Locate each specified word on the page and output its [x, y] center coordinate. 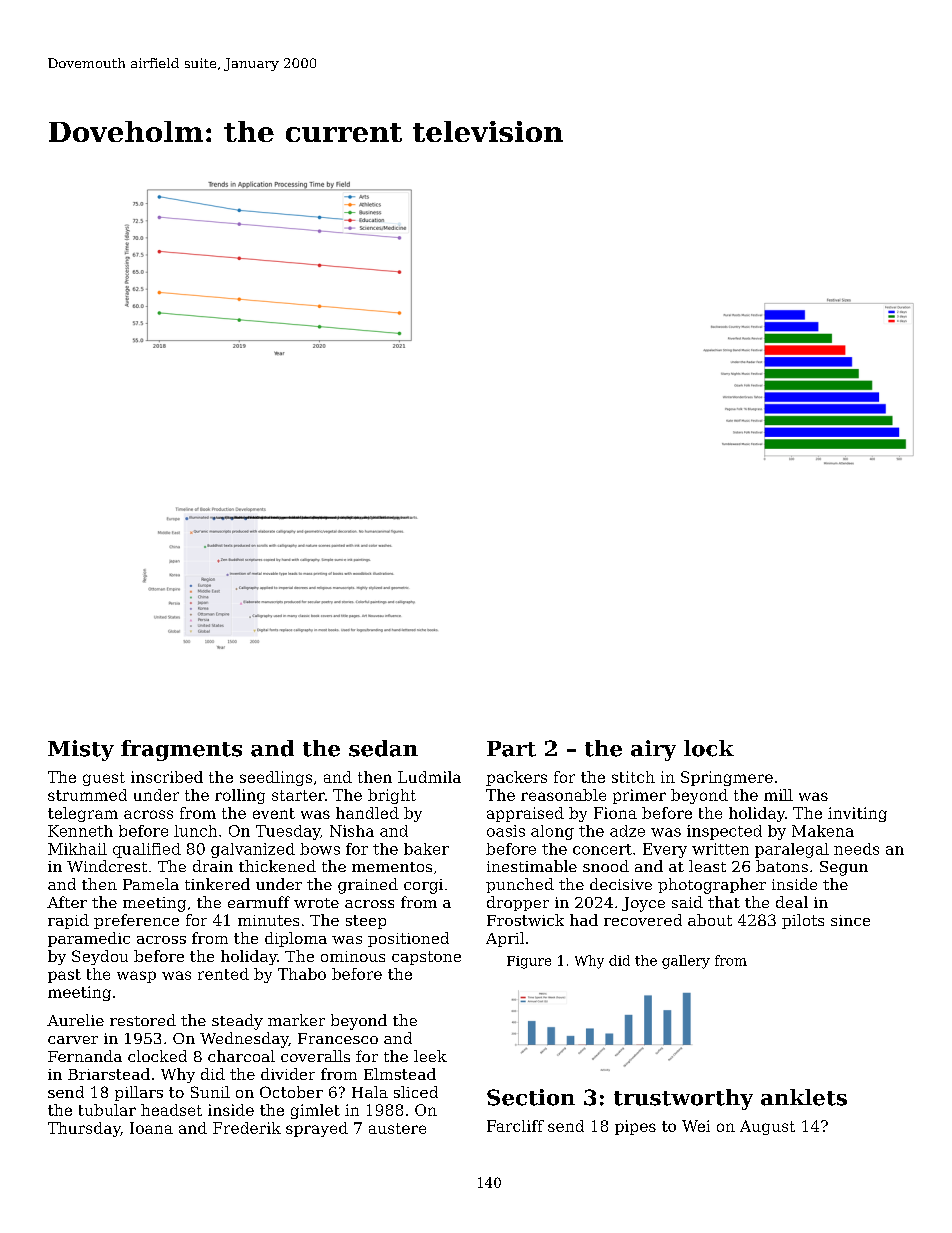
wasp [136, 977]
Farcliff [515, 1126]
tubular [107, 1110]
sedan [383, 748]
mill [778, 795]
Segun [844, 868]
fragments [181, 750]
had [584, 920]
